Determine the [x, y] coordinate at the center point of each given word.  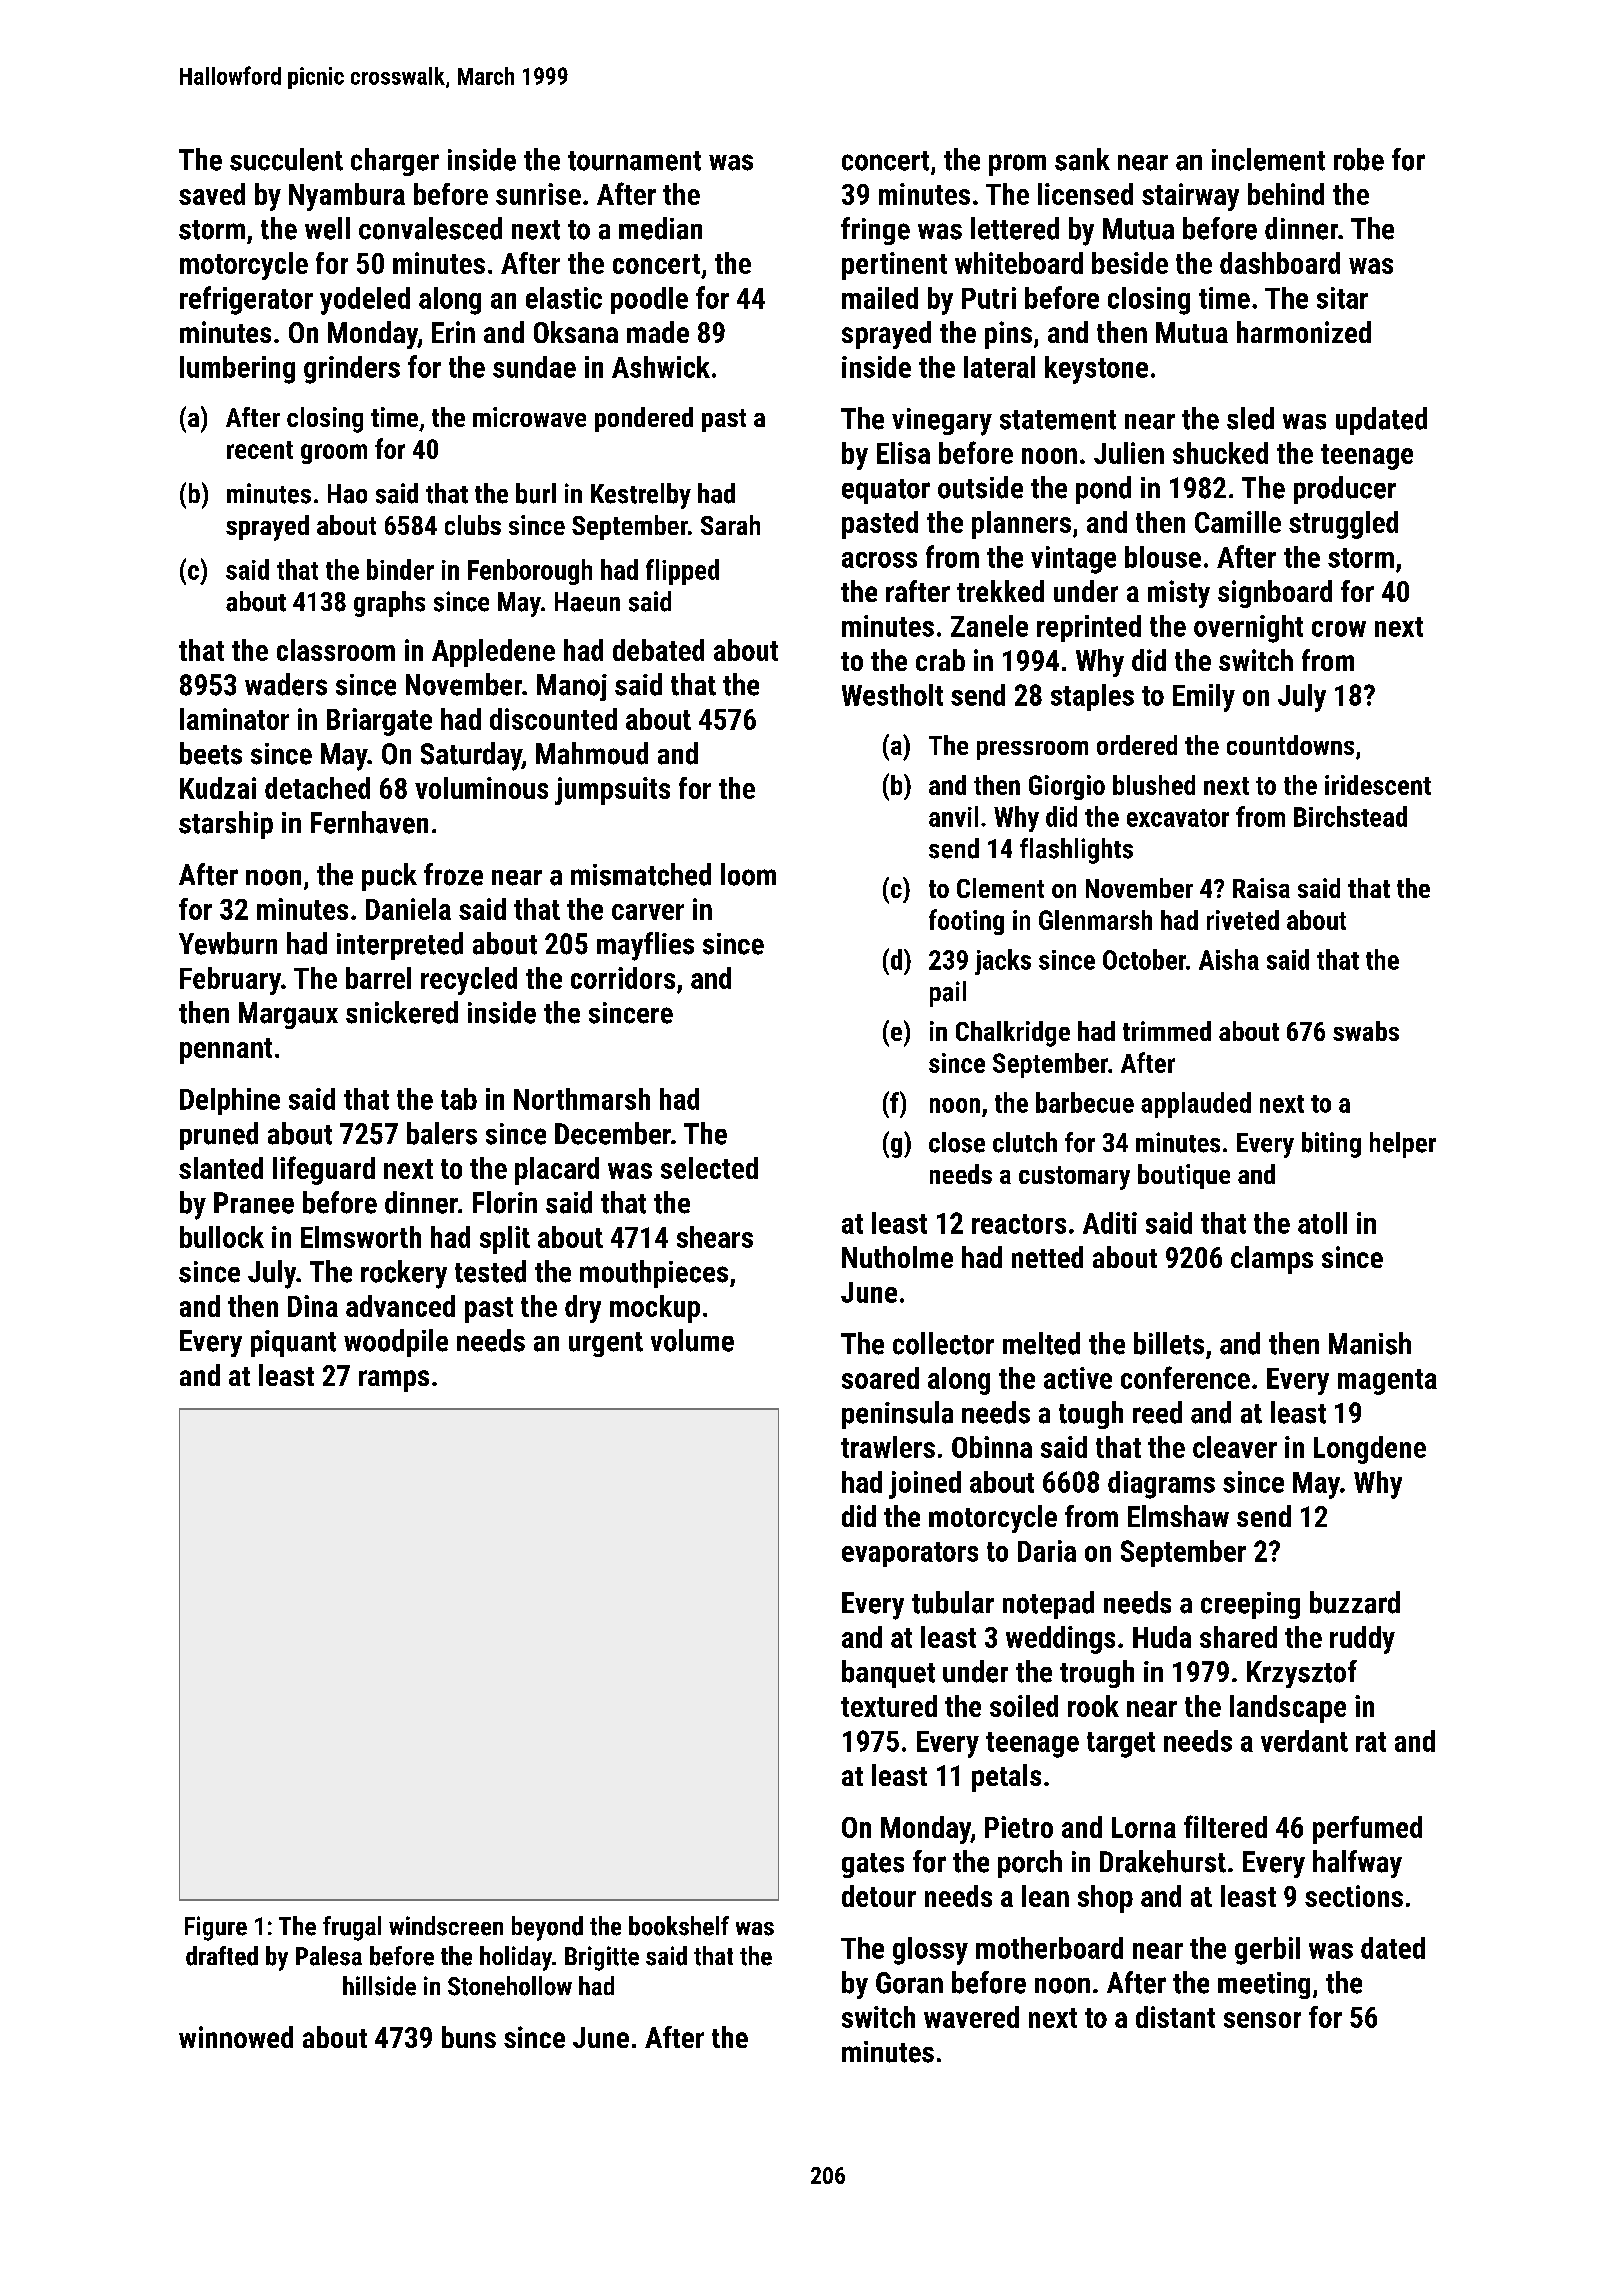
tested [490, 1271]
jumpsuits [612, 791]
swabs [1366, 1031]
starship [226, 825]
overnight [1248, 629]
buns [469, 2037]
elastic [564, 298]
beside [1130, 263]
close [957, 1142]
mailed [880, 298]
